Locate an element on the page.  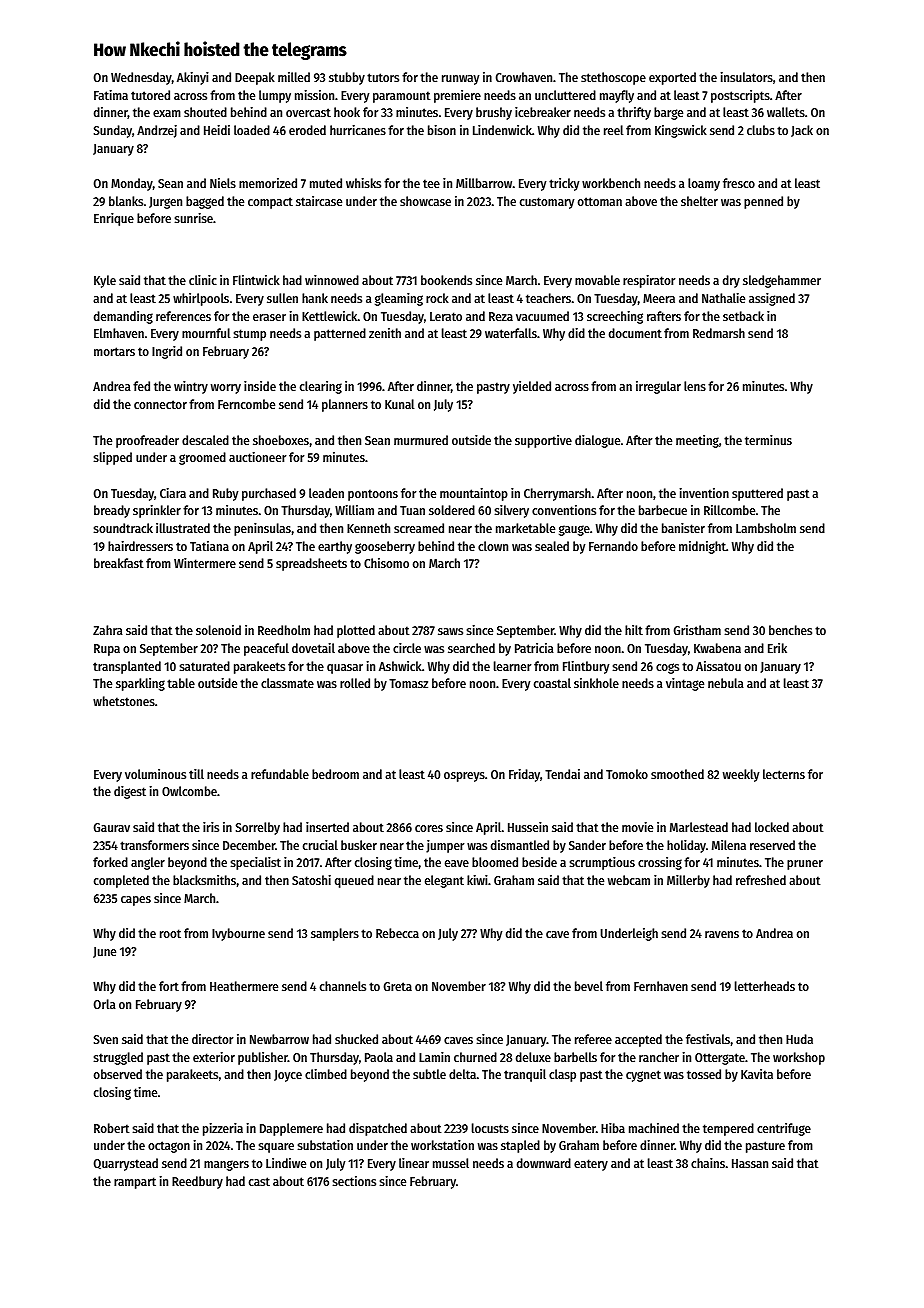
meeting is located at coordinates (697, 441).
